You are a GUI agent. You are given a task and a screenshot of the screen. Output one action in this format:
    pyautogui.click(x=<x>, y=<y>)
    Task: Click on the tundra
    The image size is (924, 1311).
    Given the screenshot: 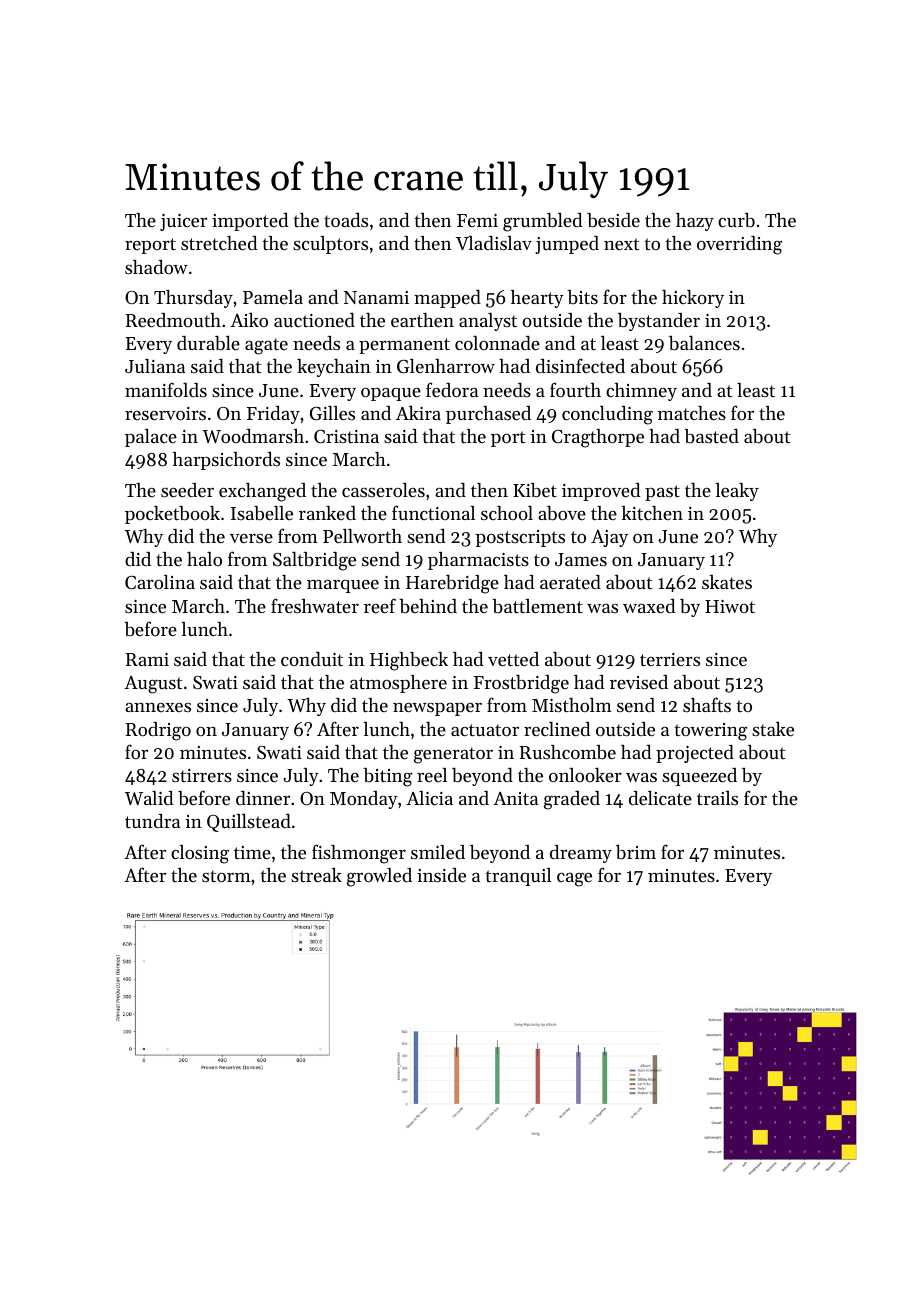 What is the action you would take?
    pyautogui.click(x=152, y=821)
